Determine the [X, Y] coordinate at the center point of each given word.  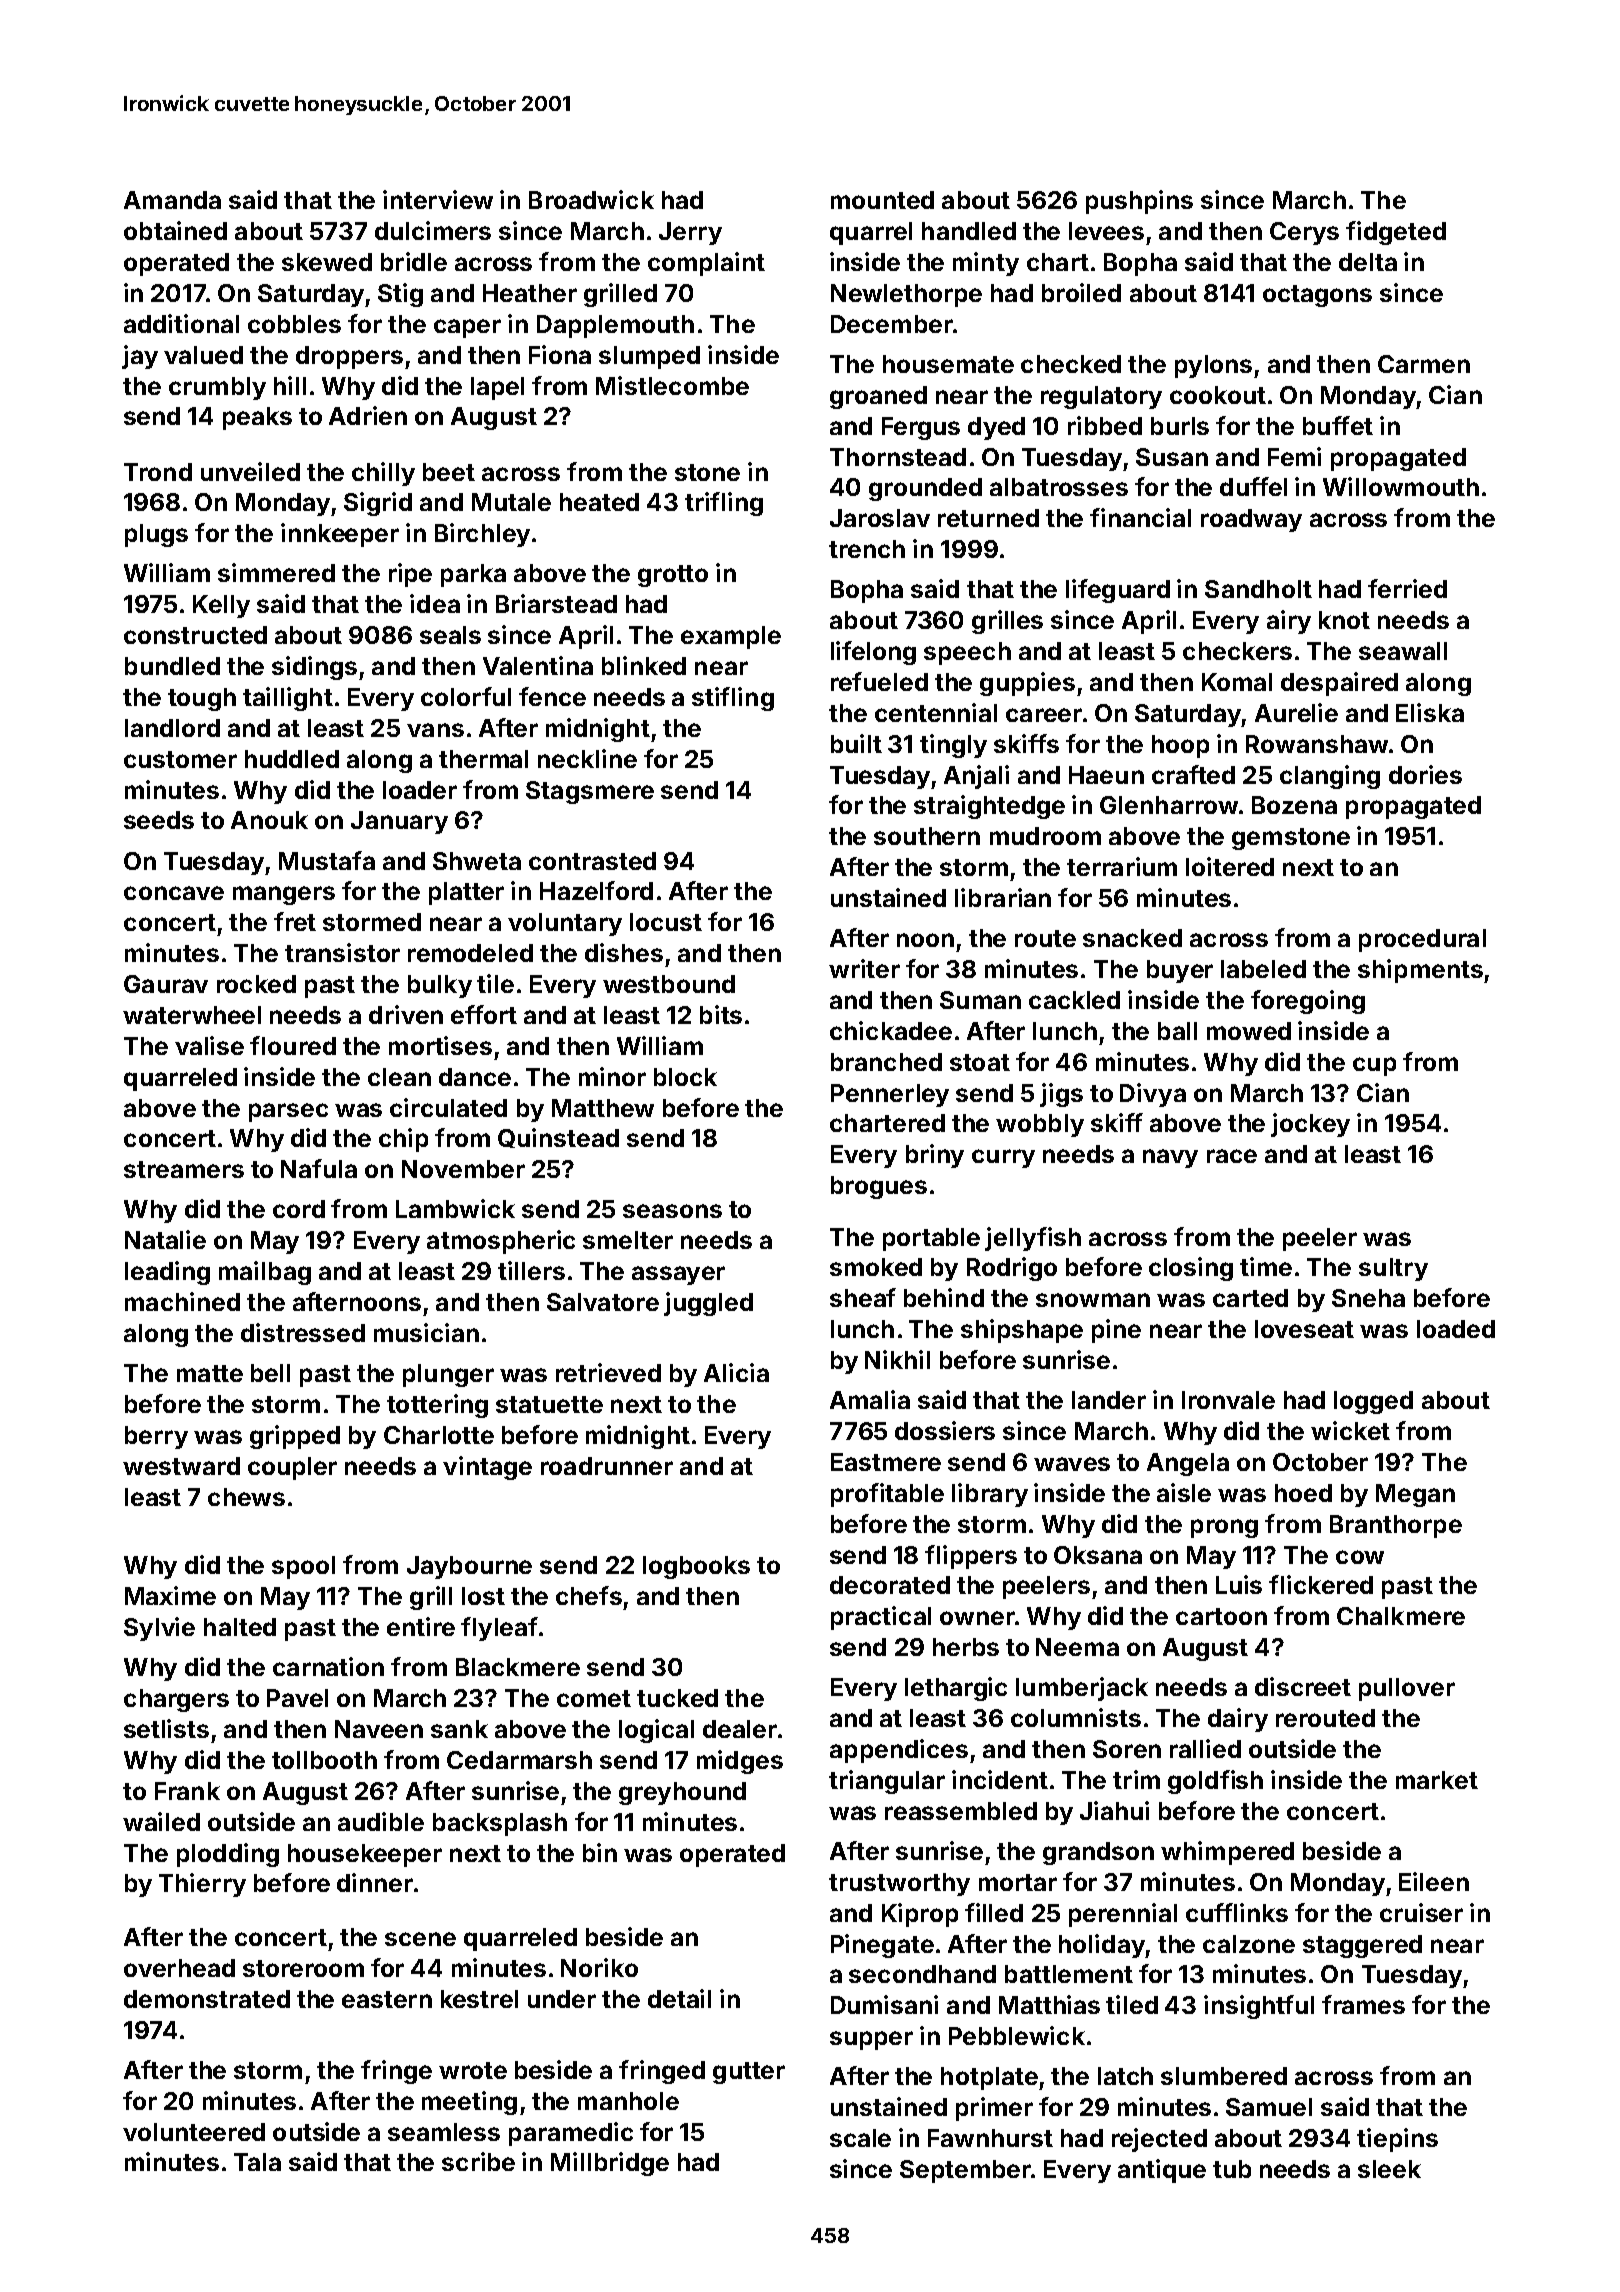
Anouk [269, 820]
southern [927, 836]
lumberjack [1082, 1689]
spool [303, 1567]
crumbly [217, 388]
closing [1191, 1269]
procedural [1422, 940]
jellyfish [1033, 1239]
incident [1000, 1779]
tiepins [1397, 2140]
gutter [749, 2073]
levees [1106, 231]
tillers [531, 1270]
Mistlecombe [672, 385]
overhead [179, 1968]
